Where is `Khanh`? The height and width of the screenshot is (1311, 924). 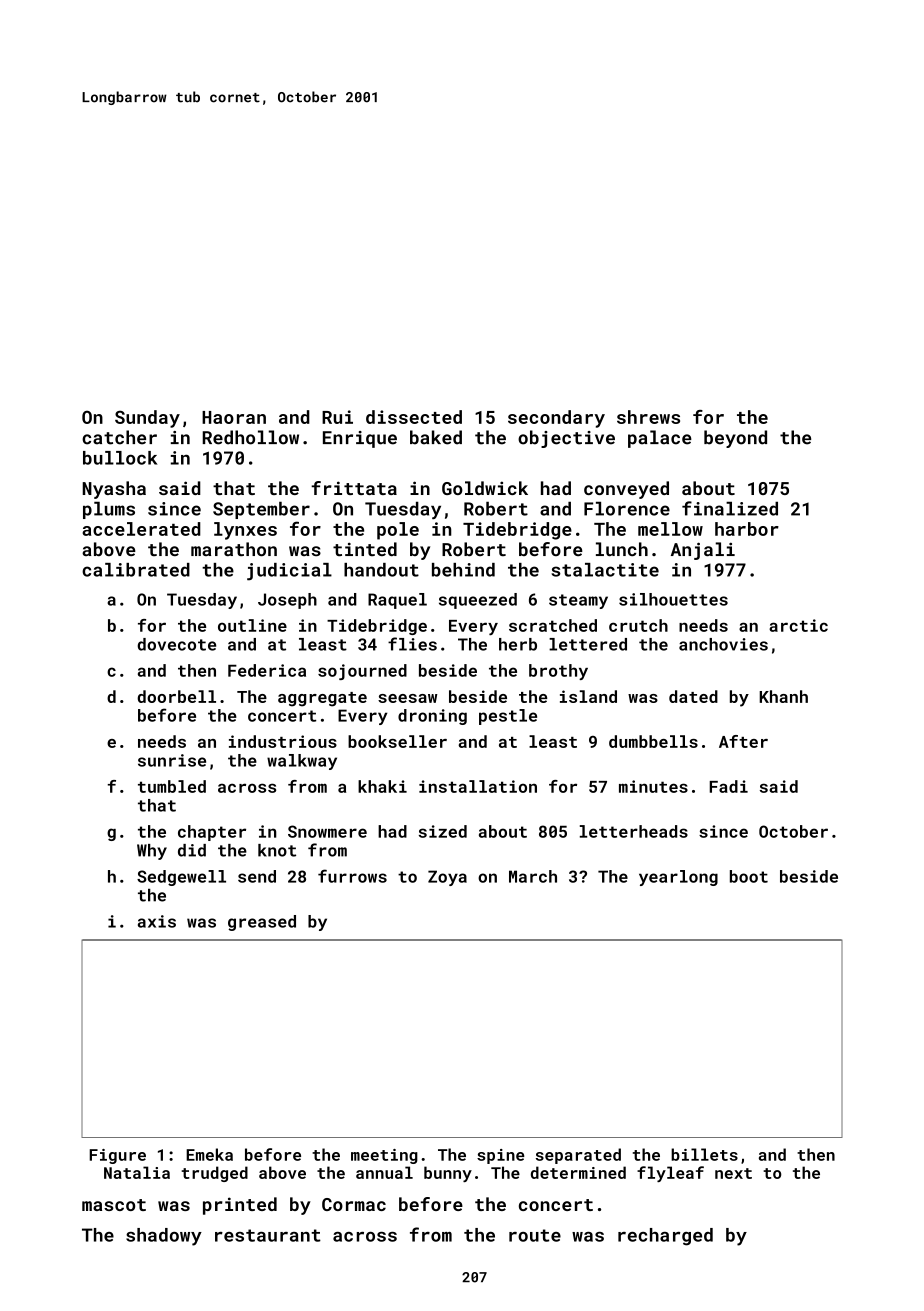 Khanh is located at coordinates (783, 696).
